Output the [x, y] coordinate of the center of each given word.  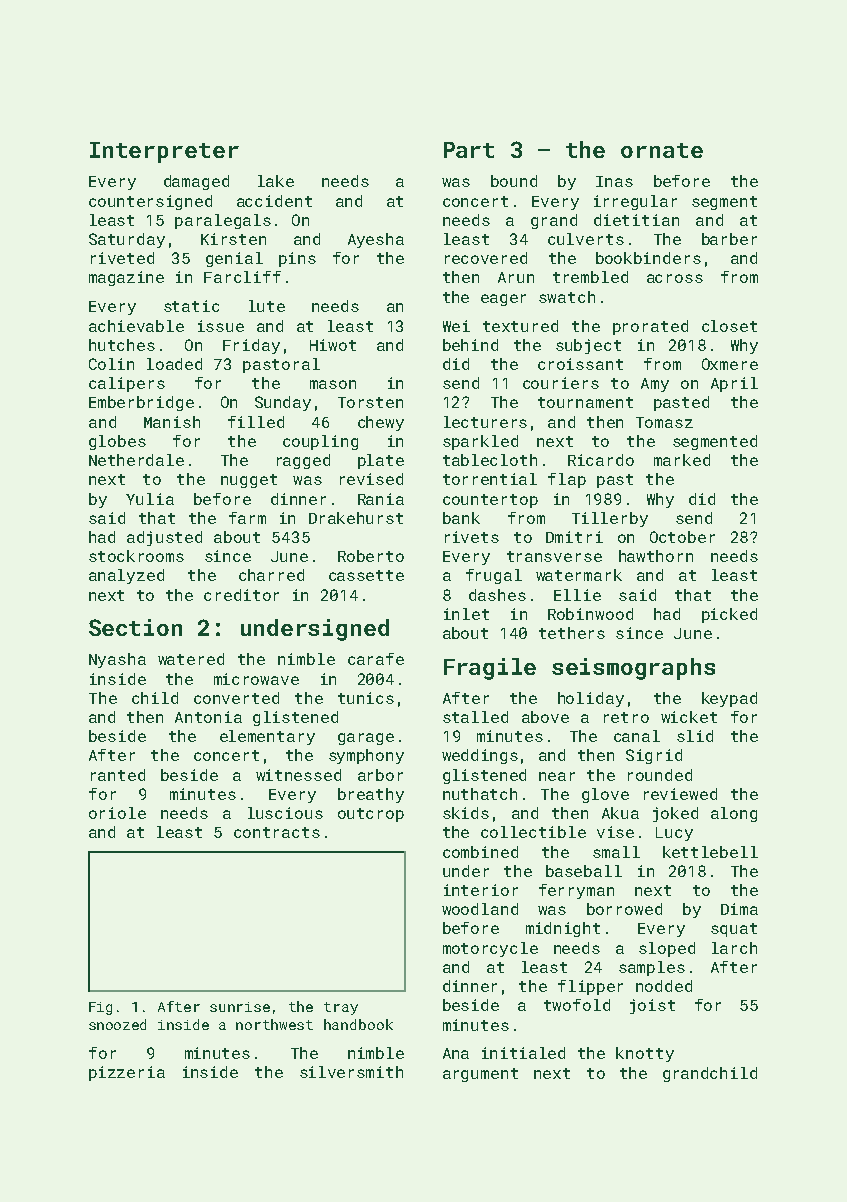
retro [626, 717]
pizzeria [127, 1073]
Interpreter [164, 152]
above [545, 717]
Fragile [490, 669]
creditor [241, 595]
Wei [456, 326]
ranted [118, 775]
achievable [136, 326]
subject [588, 346]
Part [469, 150]
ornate [662, 150]
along [734, 814]
